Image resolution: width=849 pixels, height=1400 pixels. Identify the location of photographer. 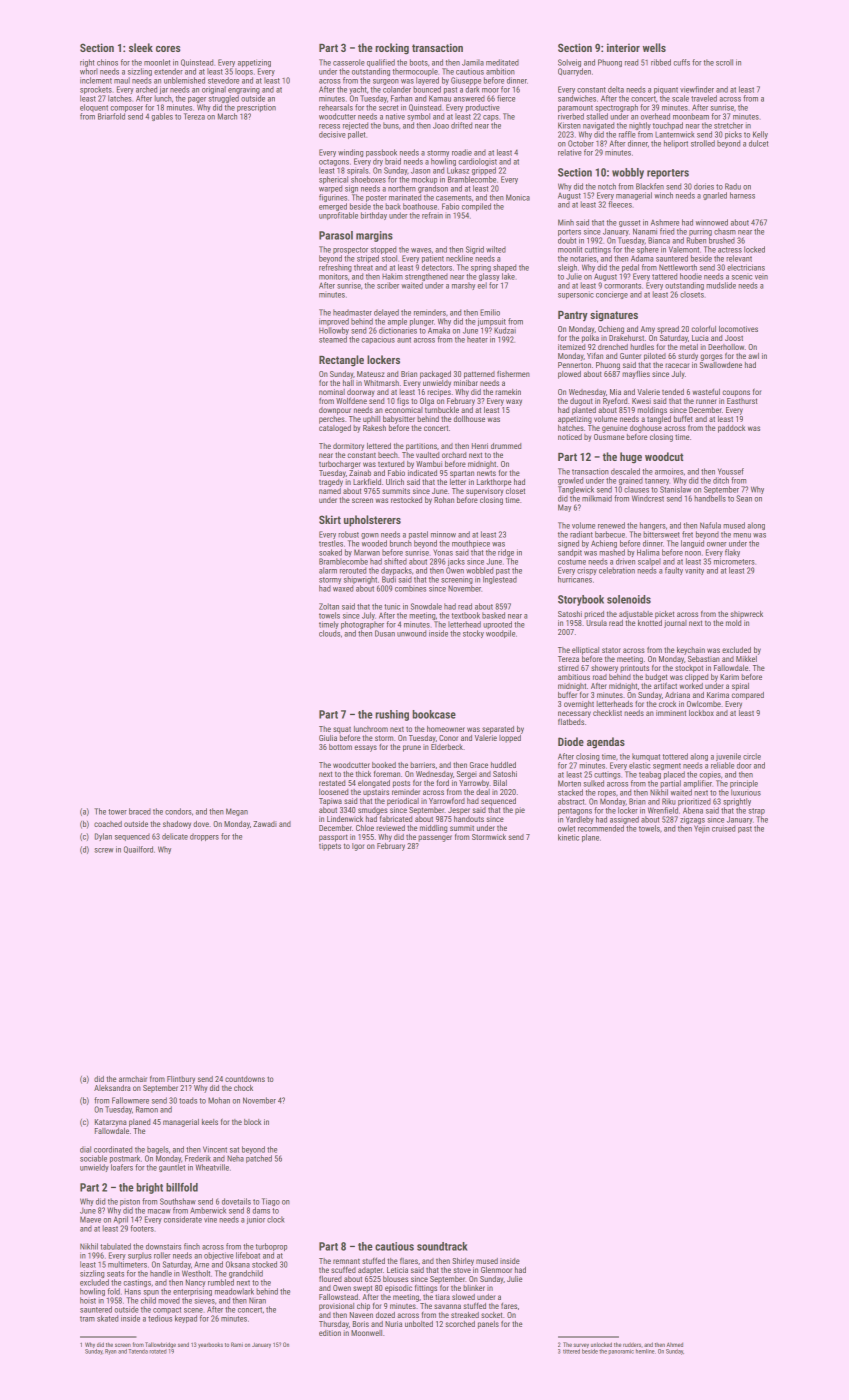
(362, 625).
